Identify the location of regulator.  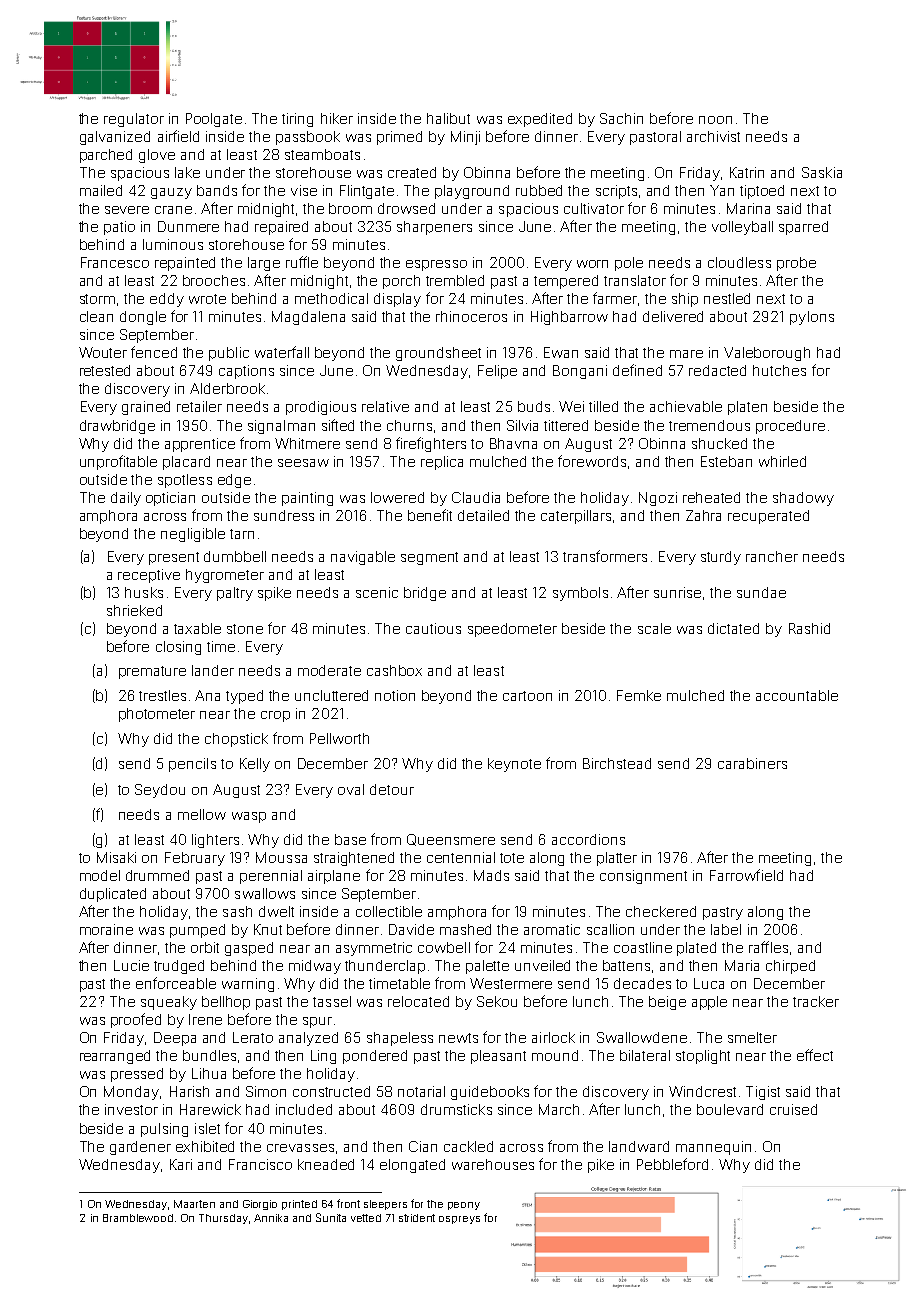
(134, 120).
